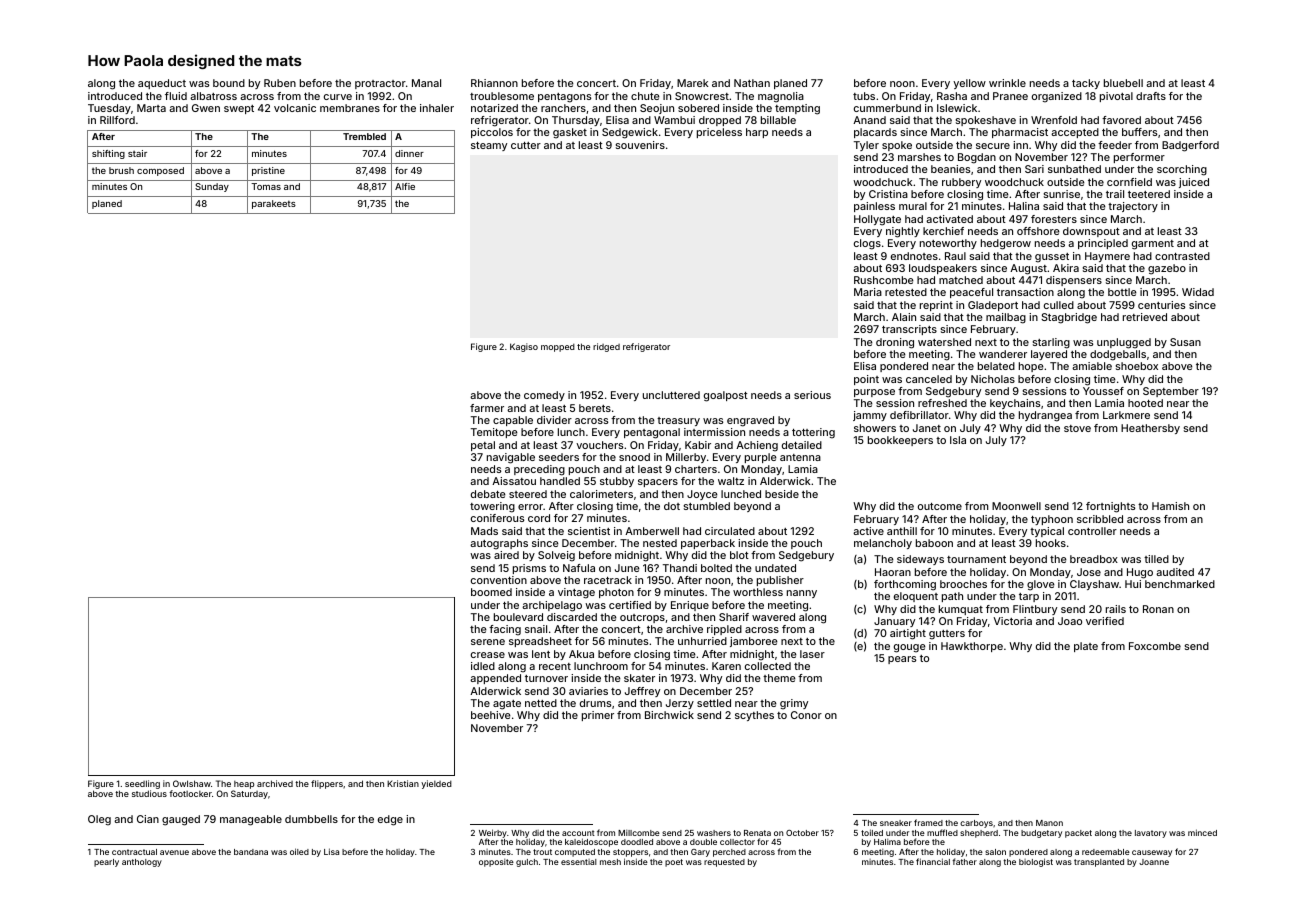  I want to click on Susan, so click(1185, 342).
